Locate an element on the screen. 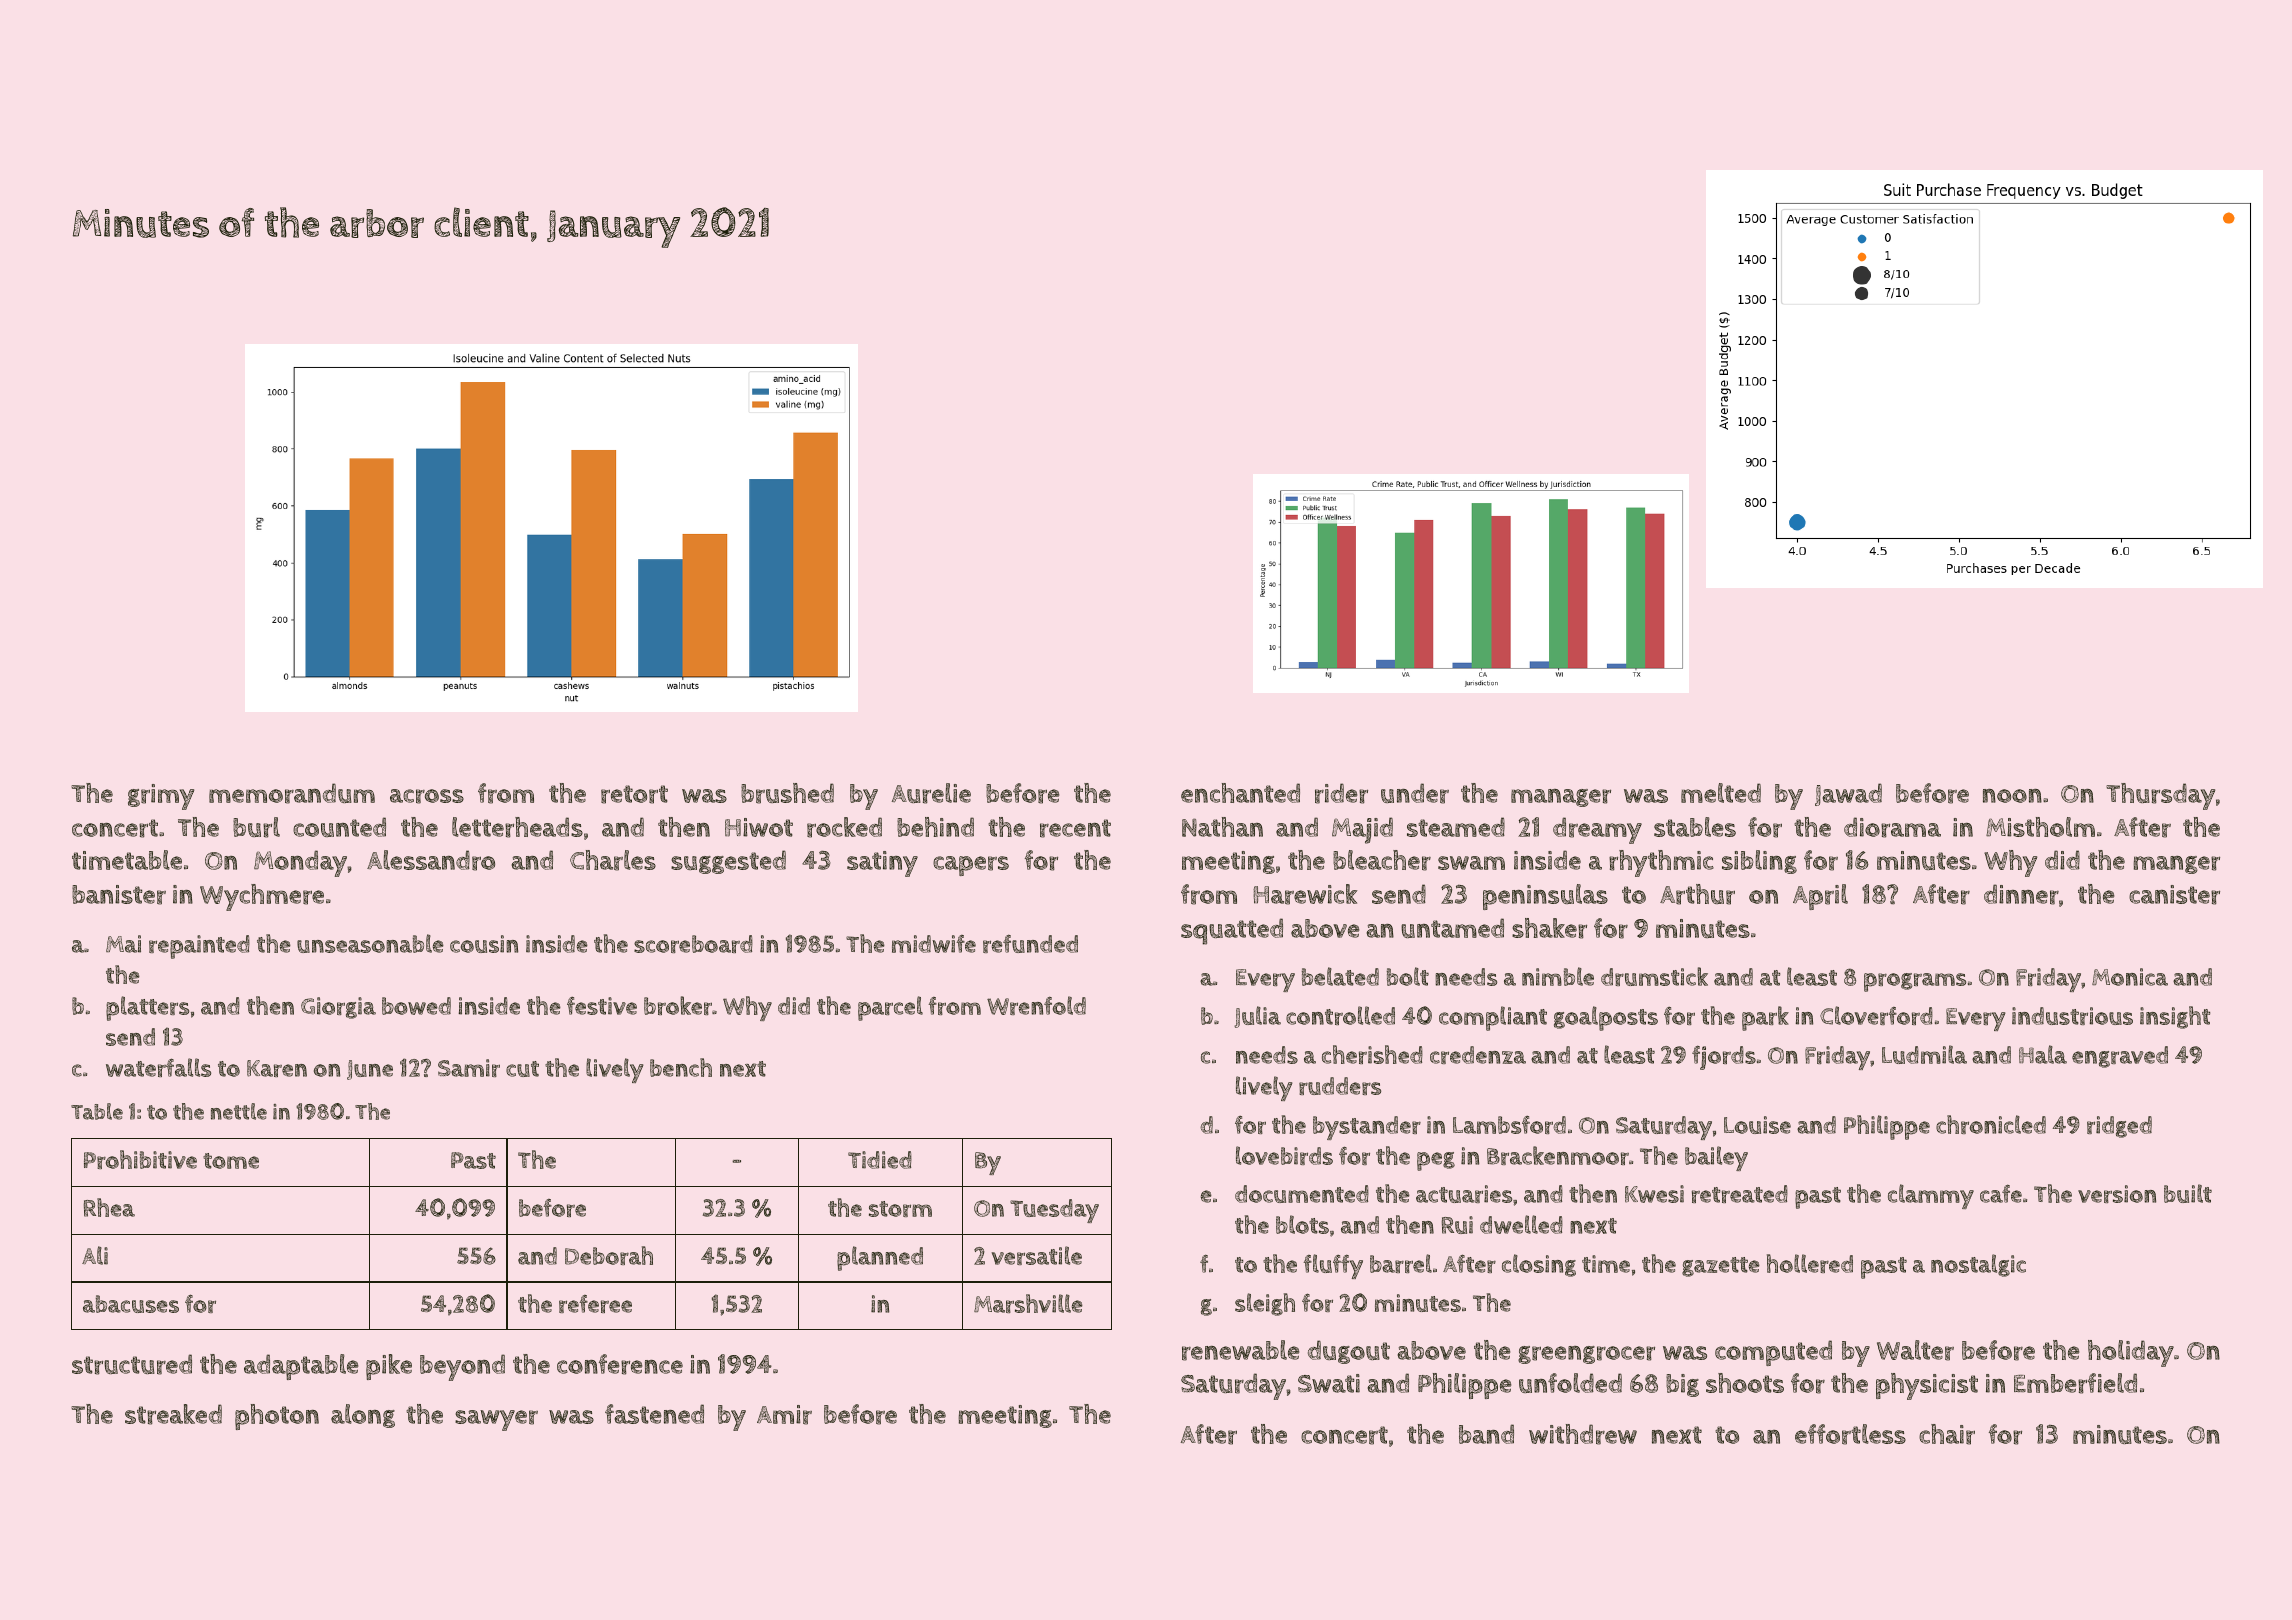 Image resolution: width=2292 pixels, height=1620 pixels. drumstick is located at coordinates (1654, 976).
